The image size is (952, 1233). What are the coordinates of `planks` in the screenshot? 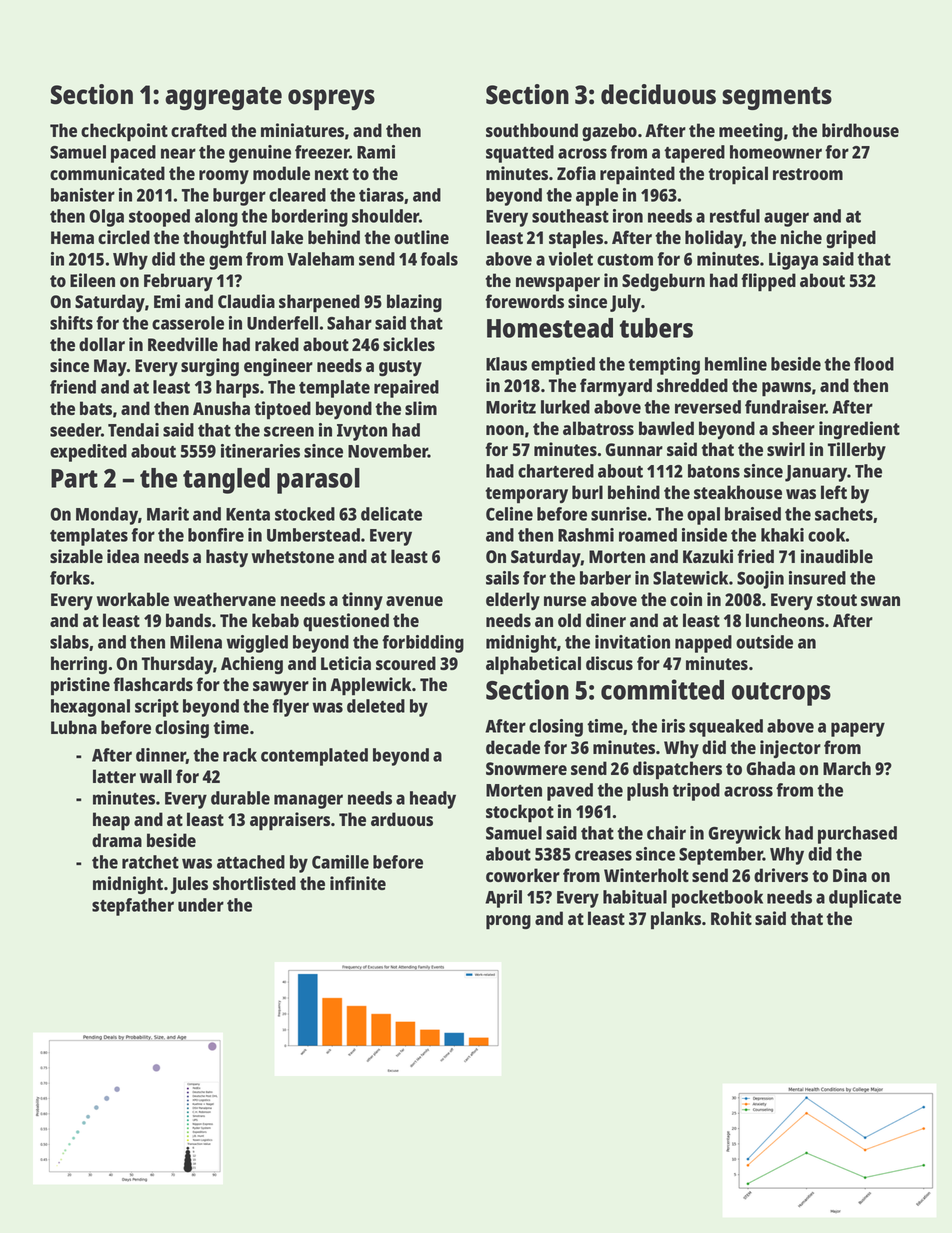 It's located at (676, 920).
